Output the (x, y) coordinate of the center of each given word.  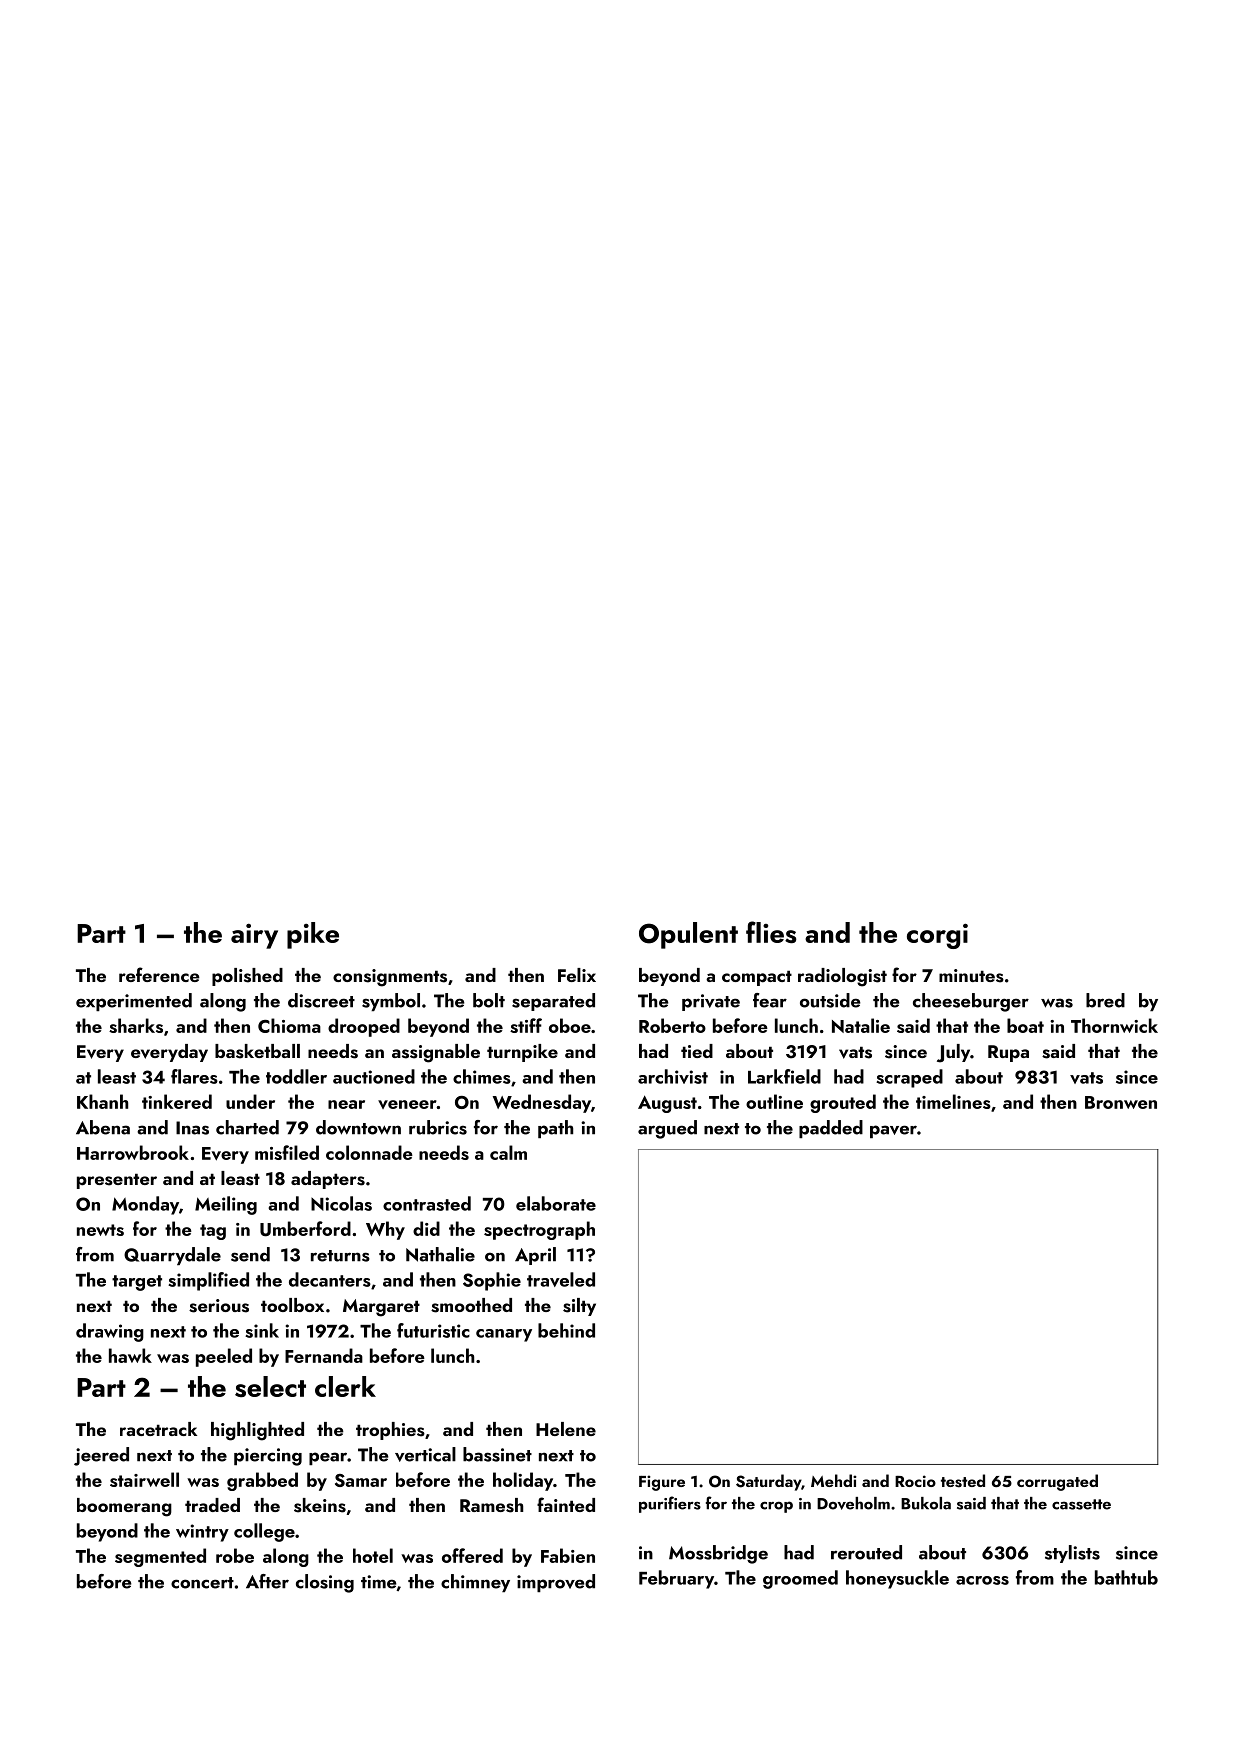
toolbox (292, 1305)
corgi (937, 936)
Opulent (688, 935)
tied (697, 1051)
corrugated (1057, 1482)
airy (254, 936)
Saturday (768, 1482)
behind (566, 1330)
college (264, 1532)
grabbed (262, 1481)
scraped (909, 1078)
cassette (1081, 1504)
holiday (523, 1481)
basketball (257, 1051)
